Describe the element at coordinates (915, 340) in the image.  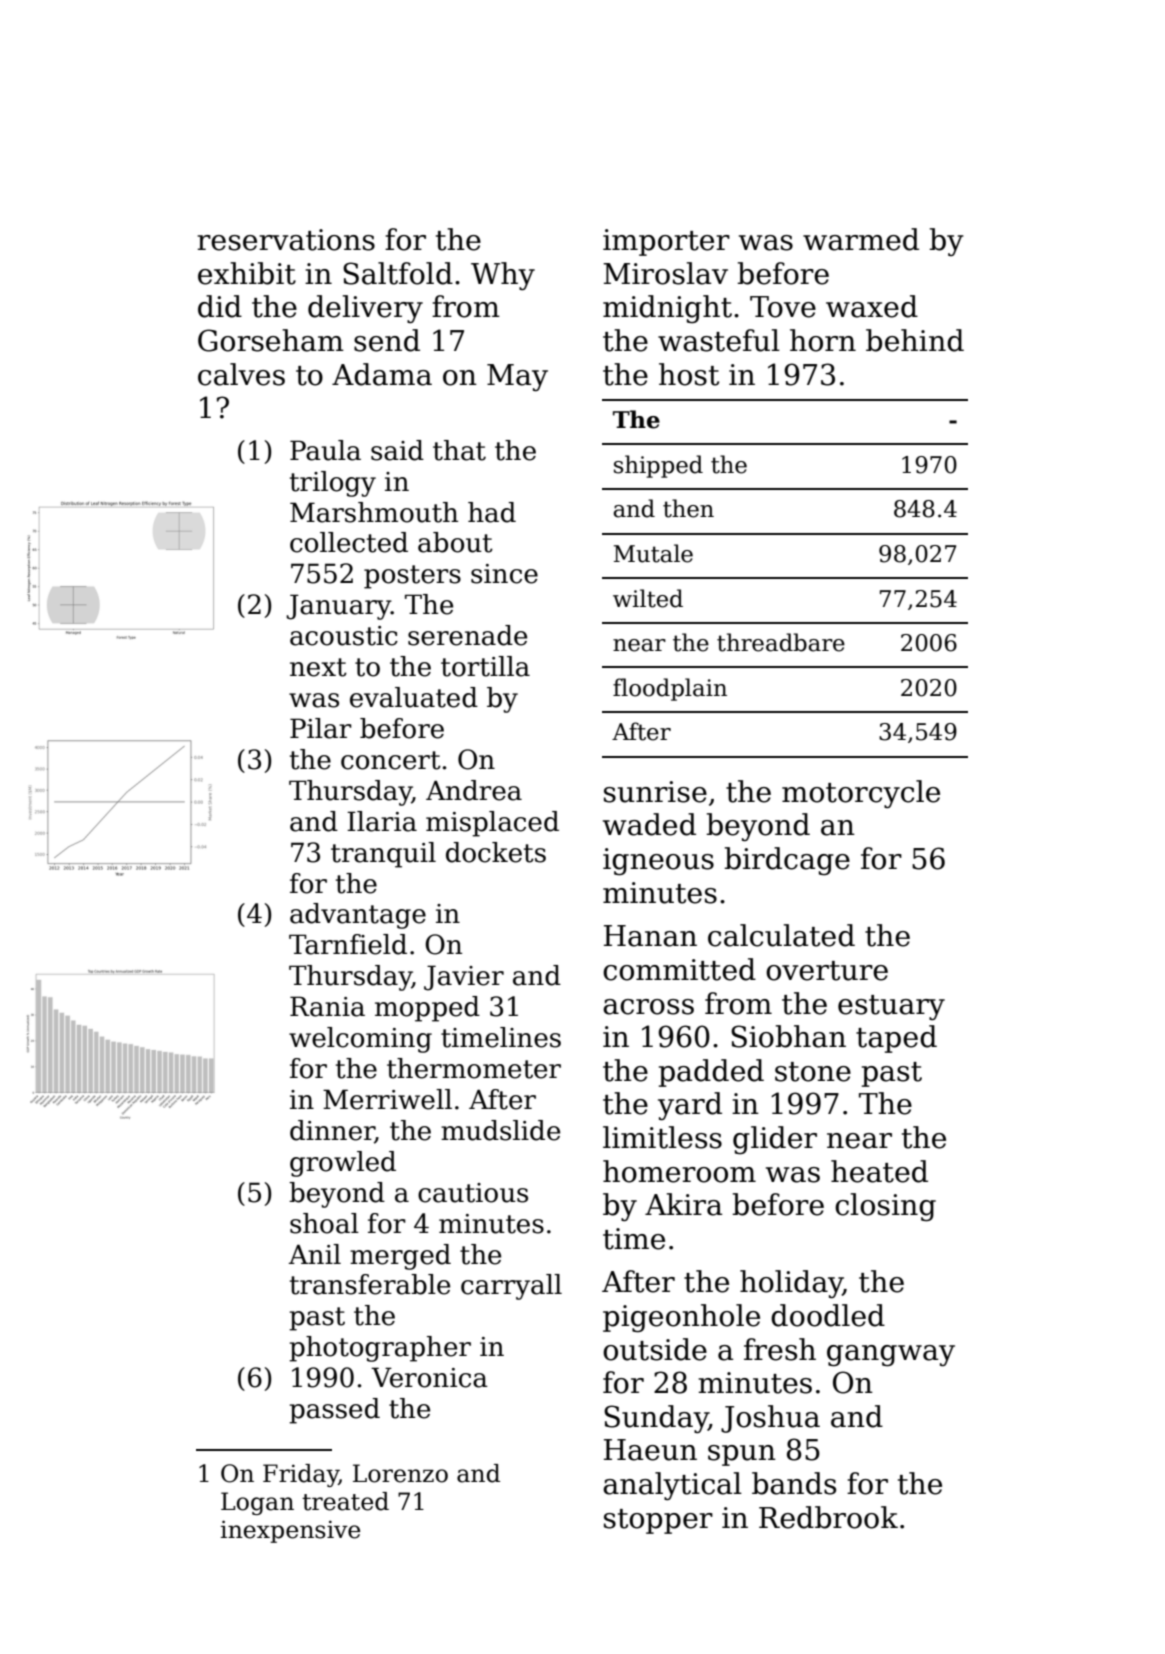
I see `behind` at that location.
